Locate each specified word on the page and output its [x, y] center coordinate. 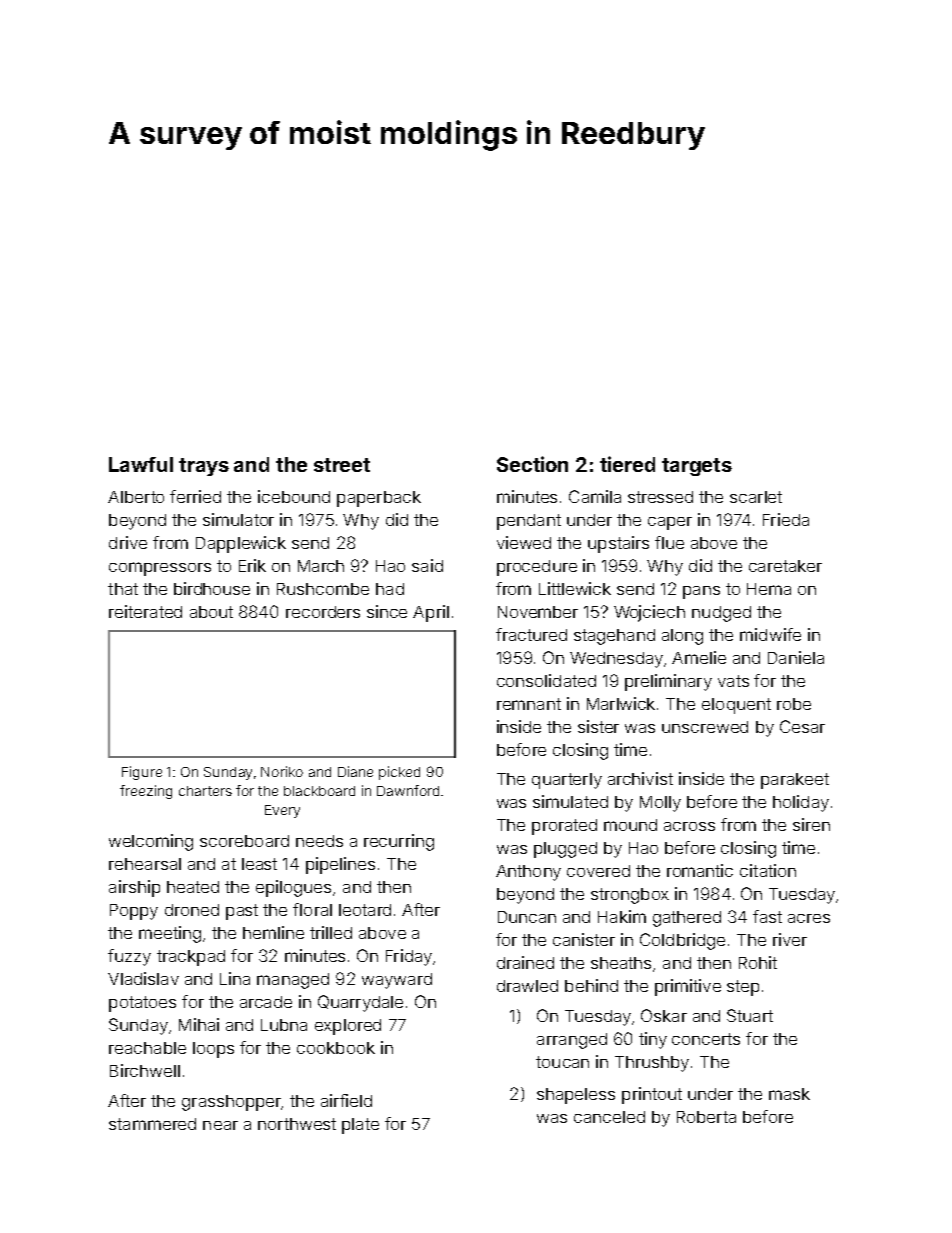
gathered [687, 919]
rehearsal [145, 864]
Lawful [141, 464]
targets [697, 467]
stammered [152, 1124]
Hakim [622, 916]
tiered [627, 464]
